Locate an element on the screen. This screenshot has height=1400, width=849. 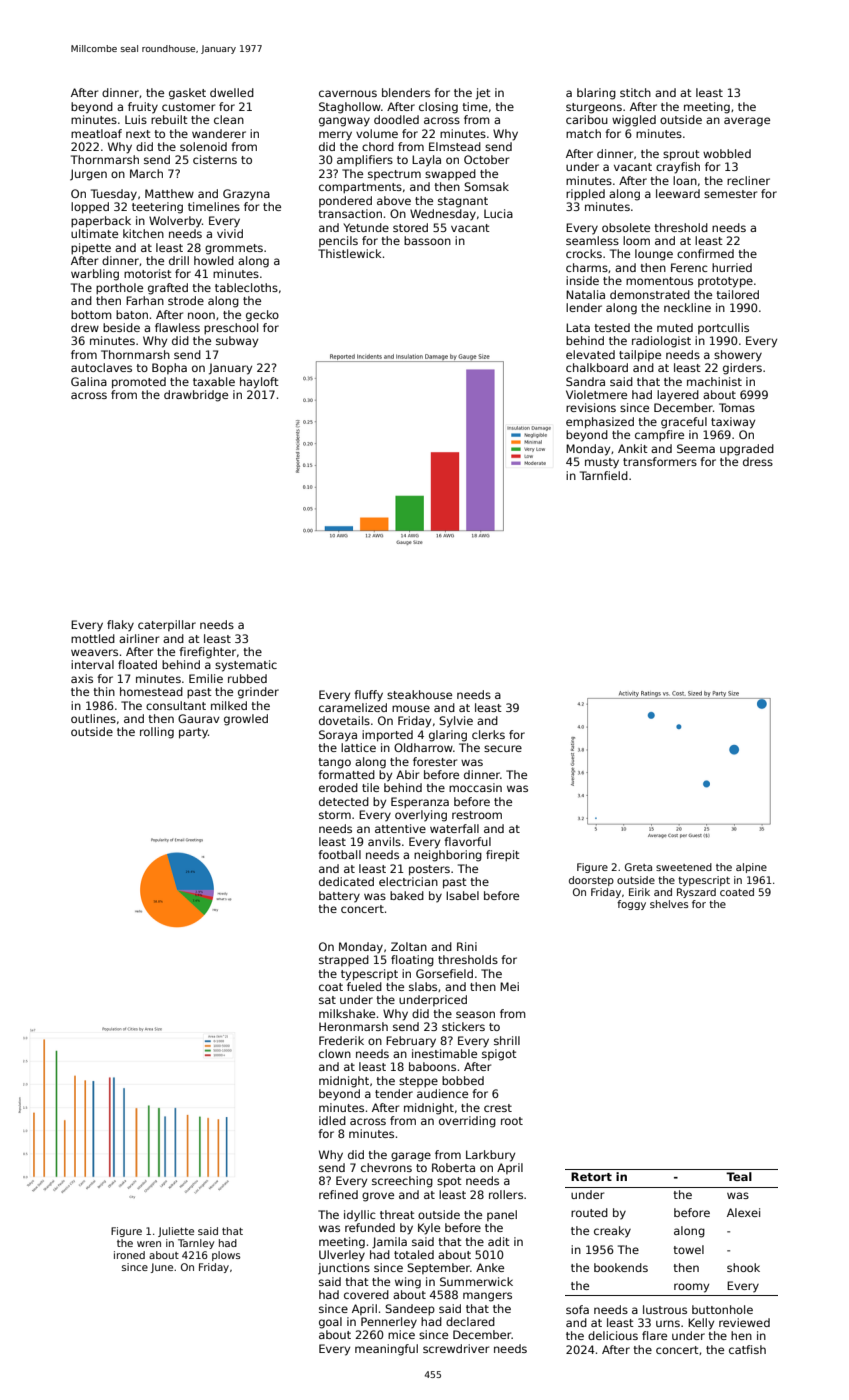
caterpillar is located at coordinates (167, 625).
